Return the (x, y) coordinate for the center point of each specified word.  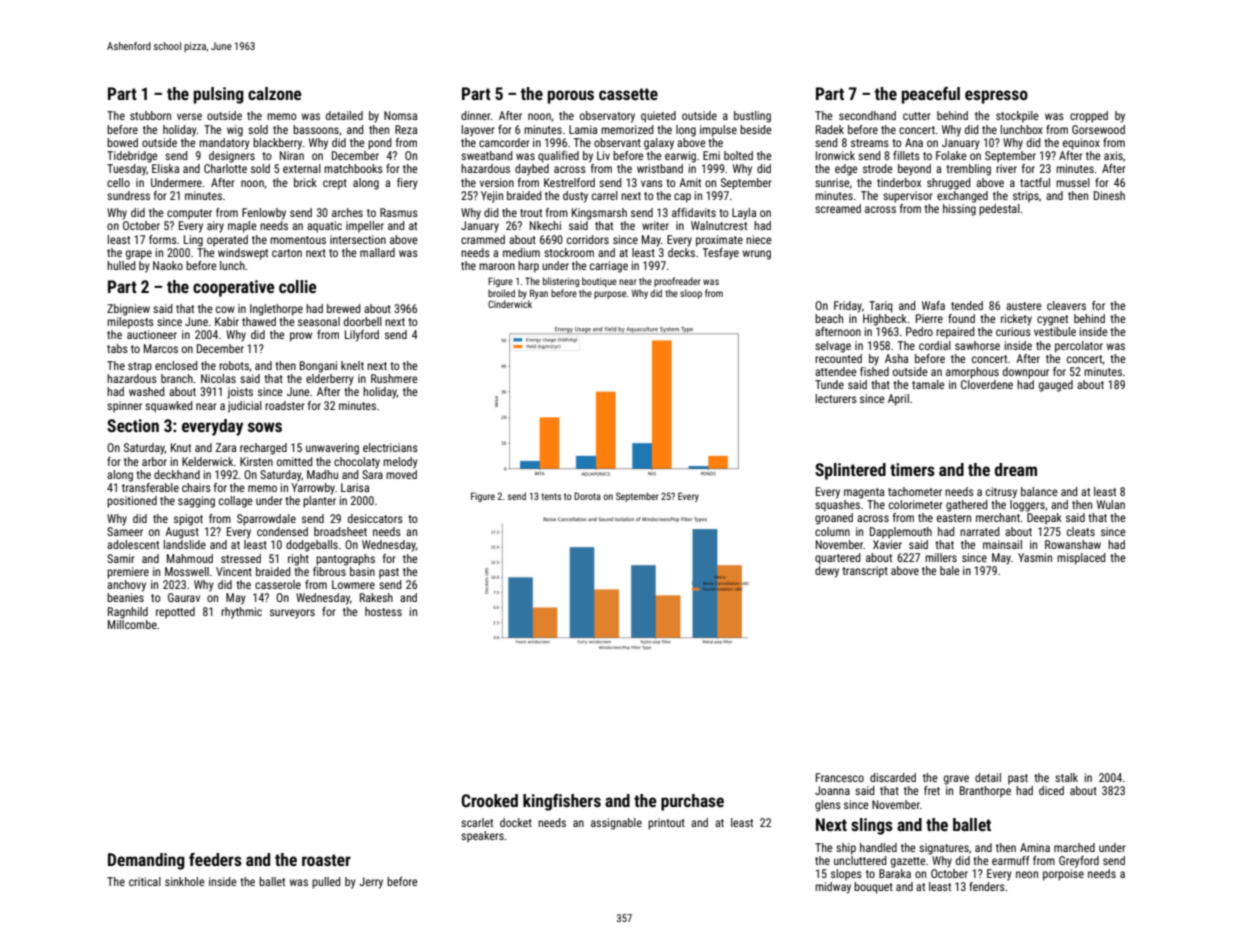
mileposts (130, 323)
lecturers (836, 398)
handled (878, 847)
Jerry (371, 883)
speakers (482, 837)
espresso (996, 97)
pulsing (219, 95)
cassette (628, 94)
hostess (383, 611)
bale (950, 570)
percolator (1079, 347)
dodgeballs (312, 546)
